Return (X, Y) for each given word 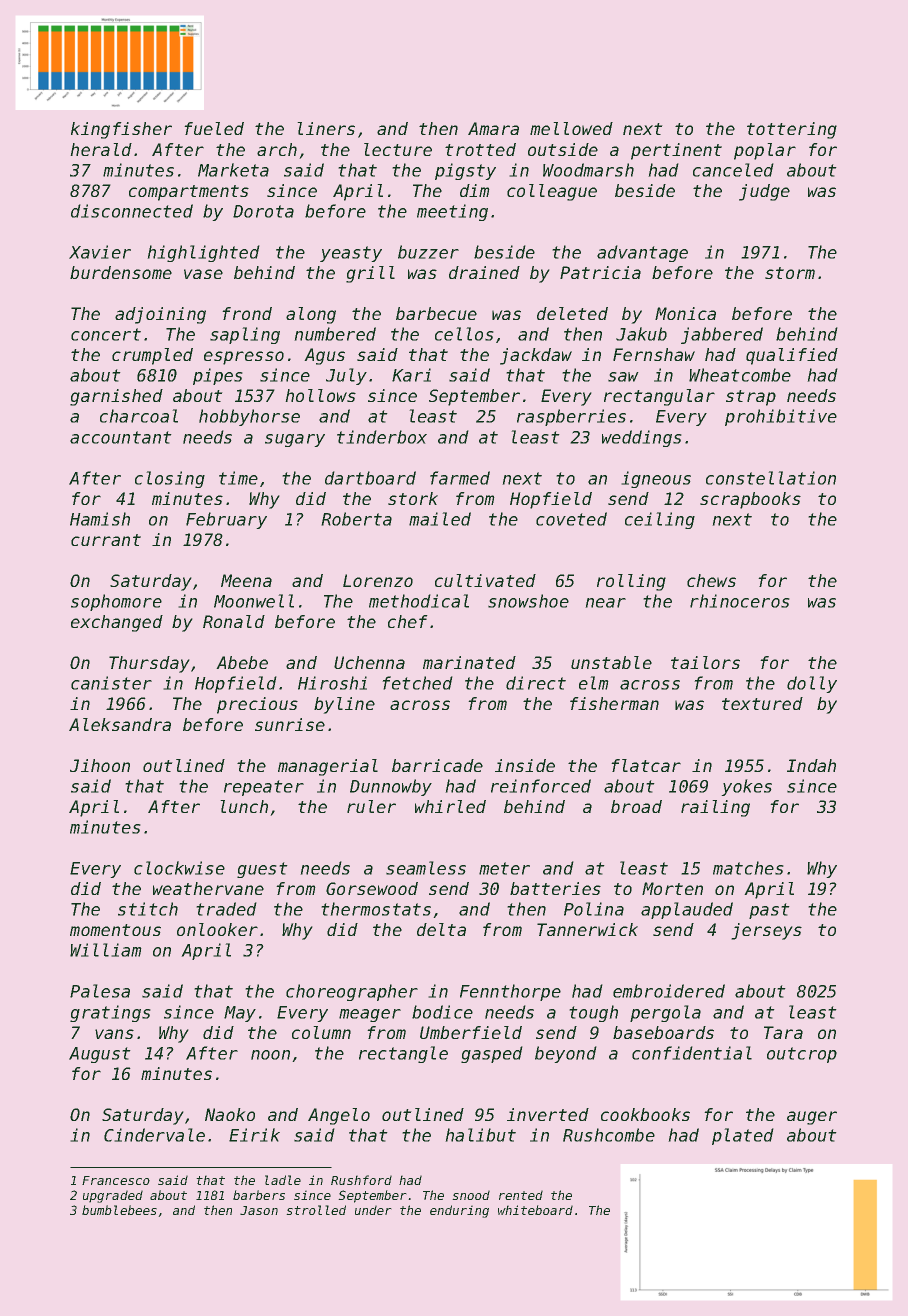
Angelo (339, 1116)
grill (370, 274)
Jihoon (100, 765)
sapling (245, 335)
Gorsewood (372, 888)
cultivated (485, 580)
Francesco (116, 1180)
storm (790, 273)
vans (114, 1034)
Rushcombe (609, 1135)
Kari (411, 375)
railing (715, 808)
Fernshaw (654, 354)
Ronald (234, 621)
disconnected (132, 211)
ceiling (660, 520)
